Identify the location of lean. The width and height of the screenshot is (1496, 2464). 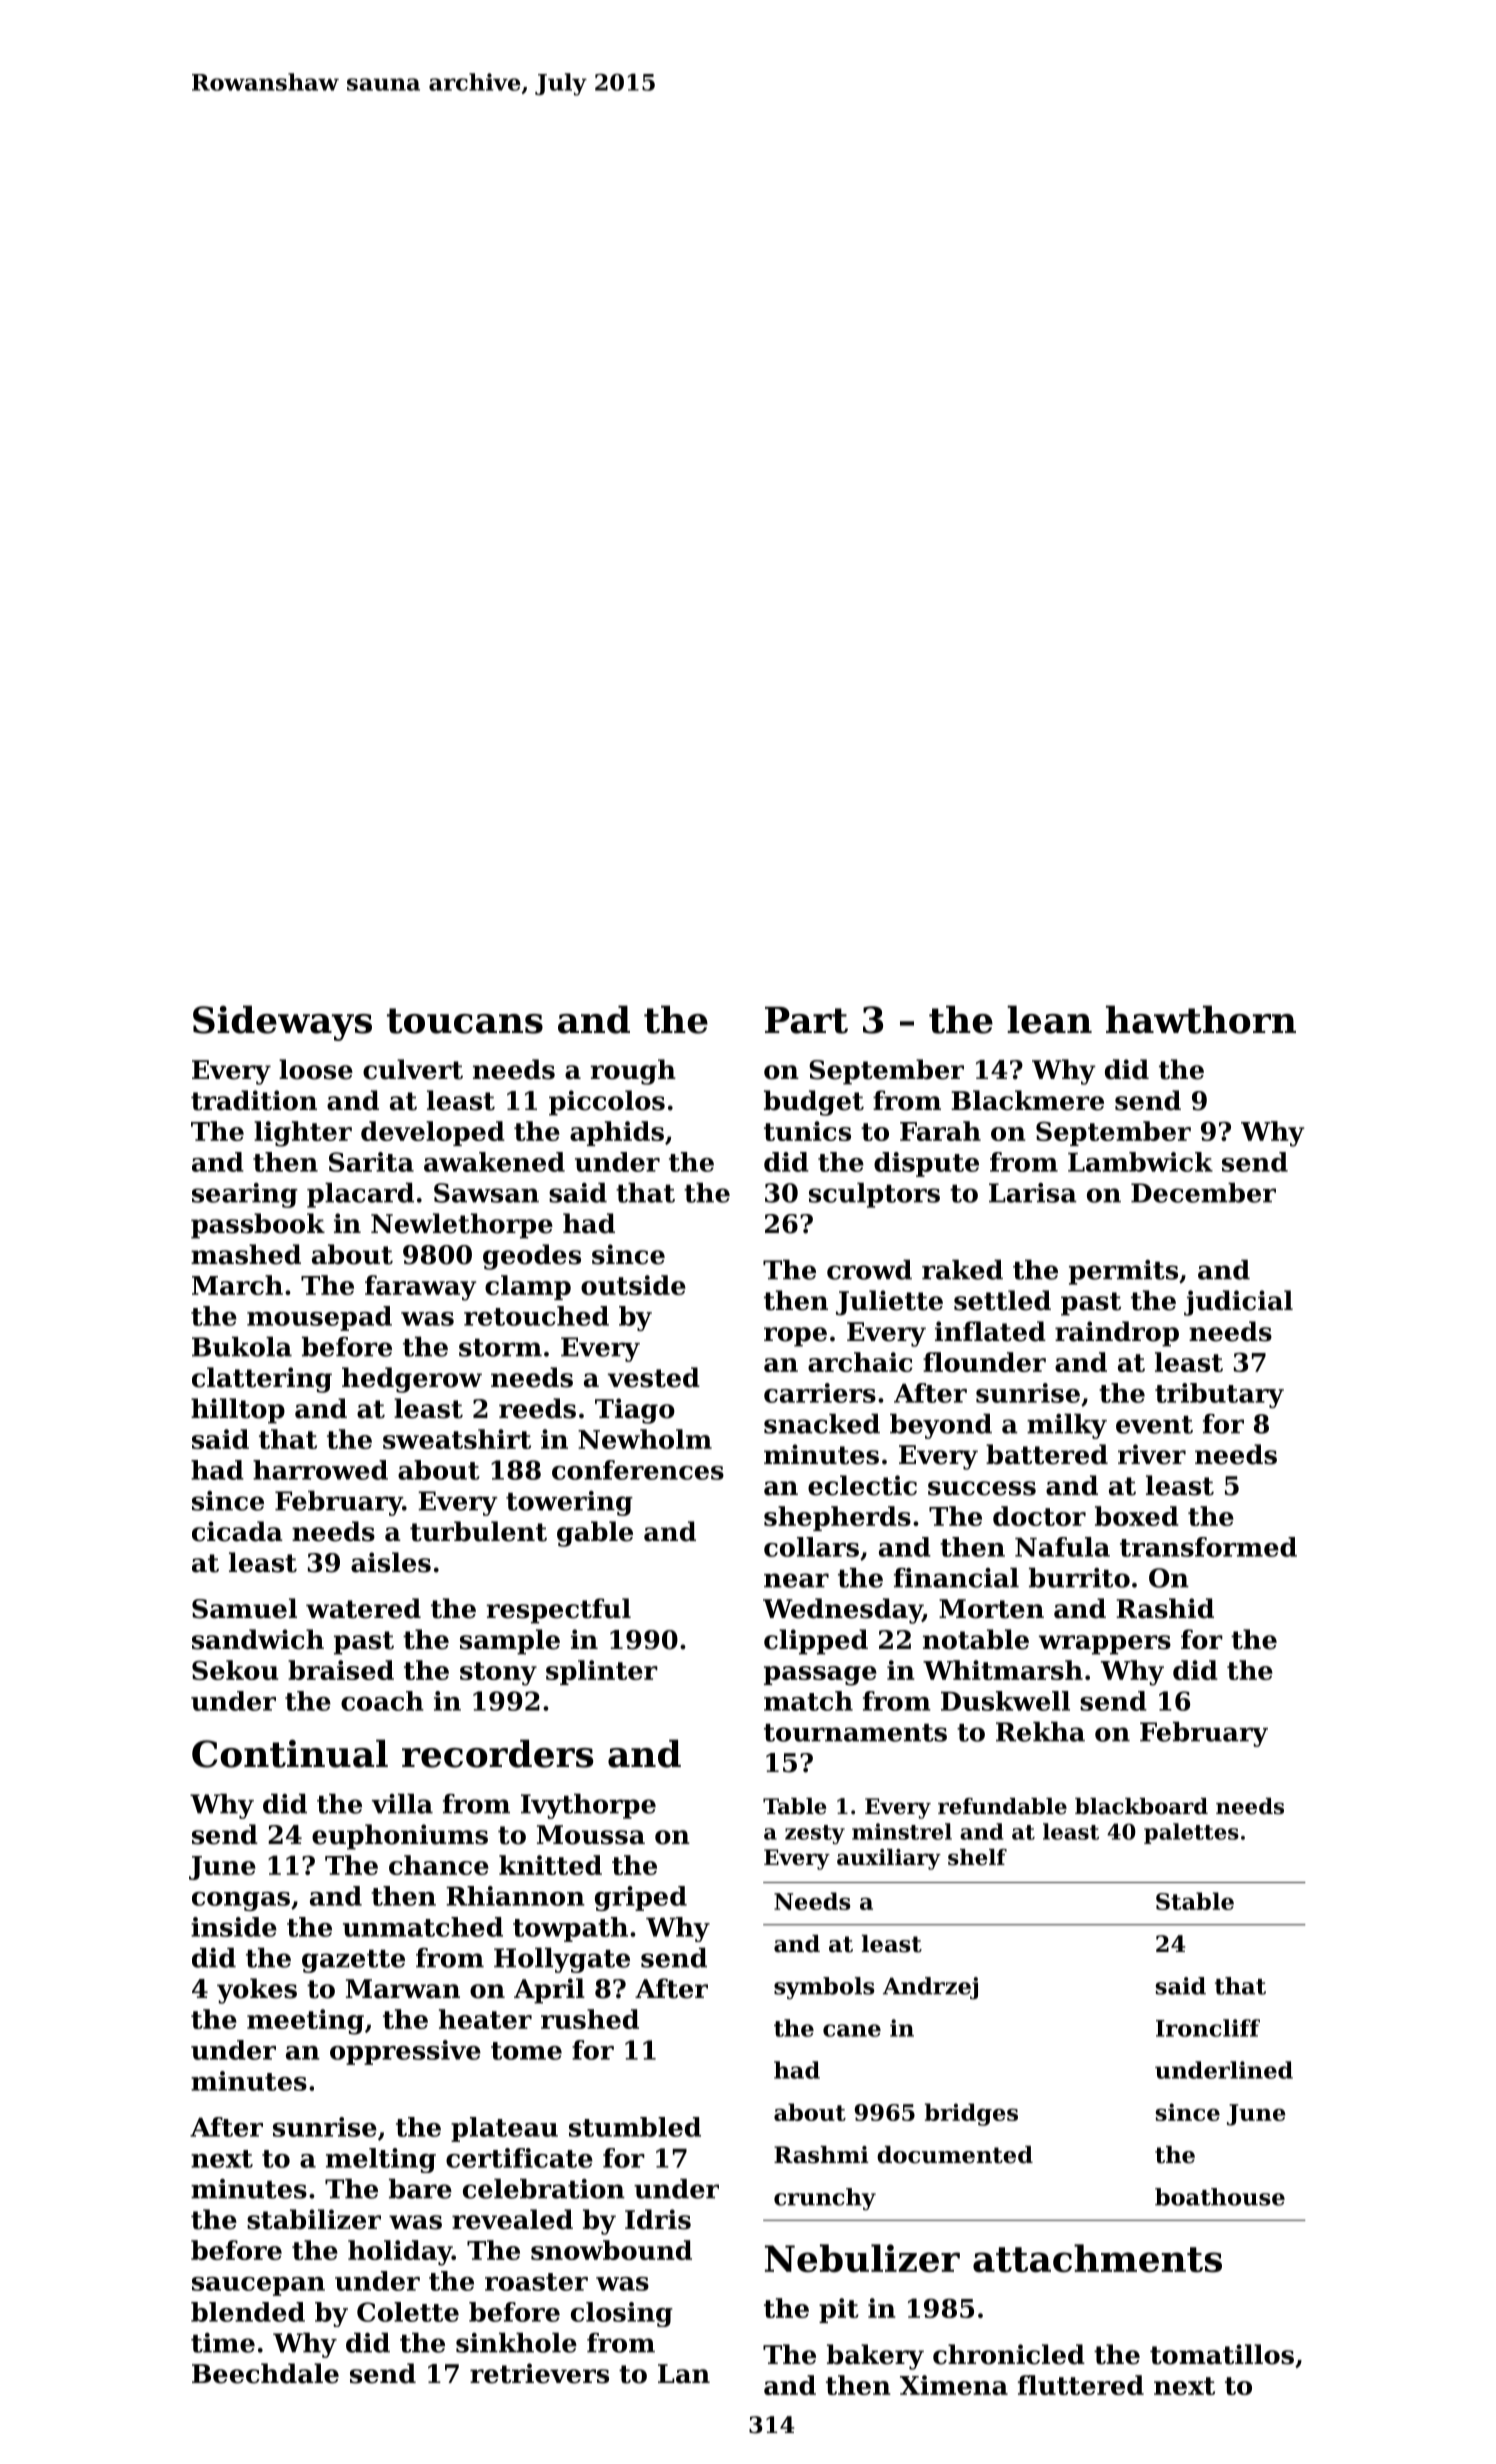
(1049, 1019).
